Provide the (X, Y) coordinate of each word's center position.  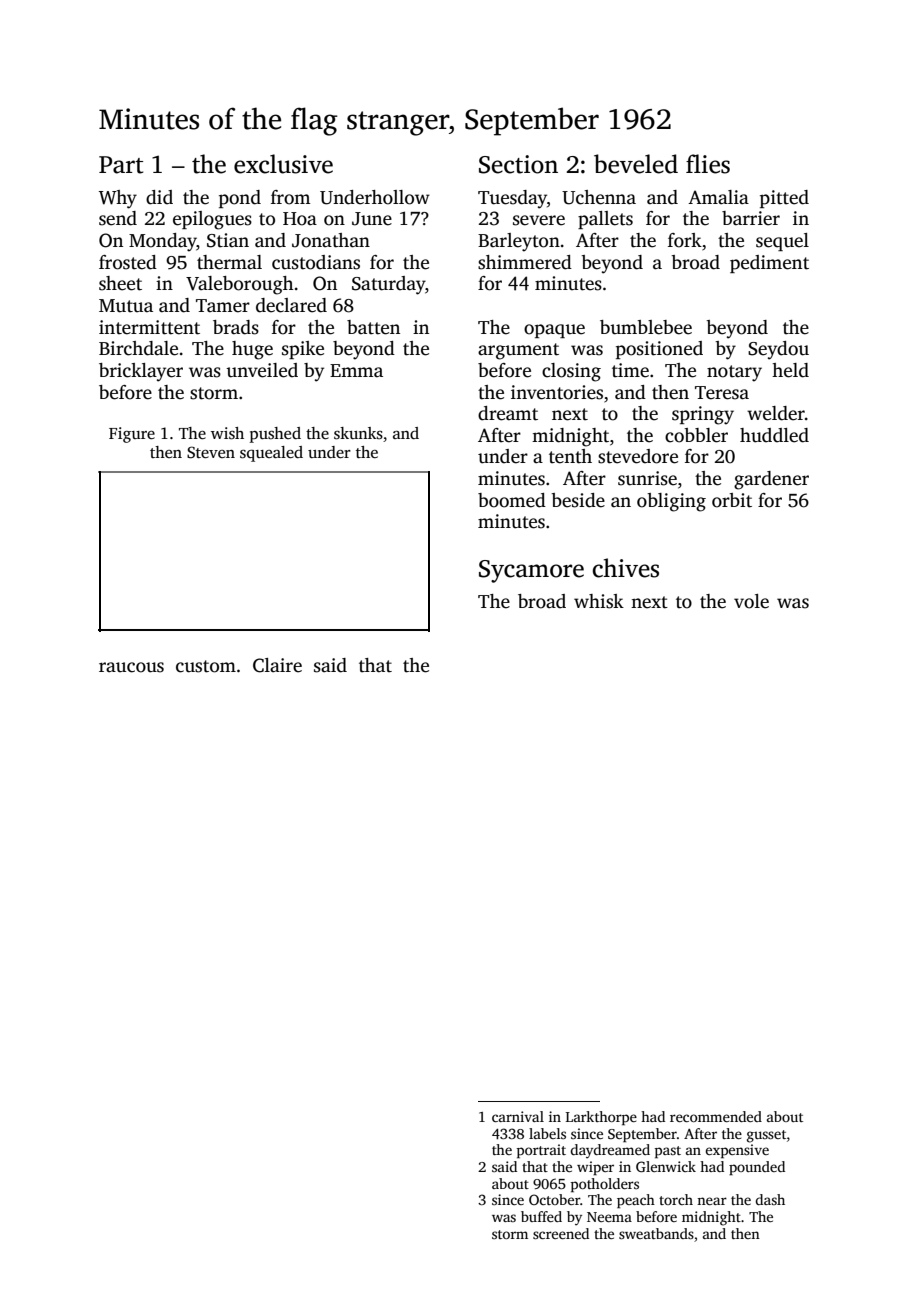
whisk (599, 601)
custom (206, 666)
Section (518, 164)
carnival (518, 1116)
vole (751, 601)
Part (121, 165)
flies (708, 164)
